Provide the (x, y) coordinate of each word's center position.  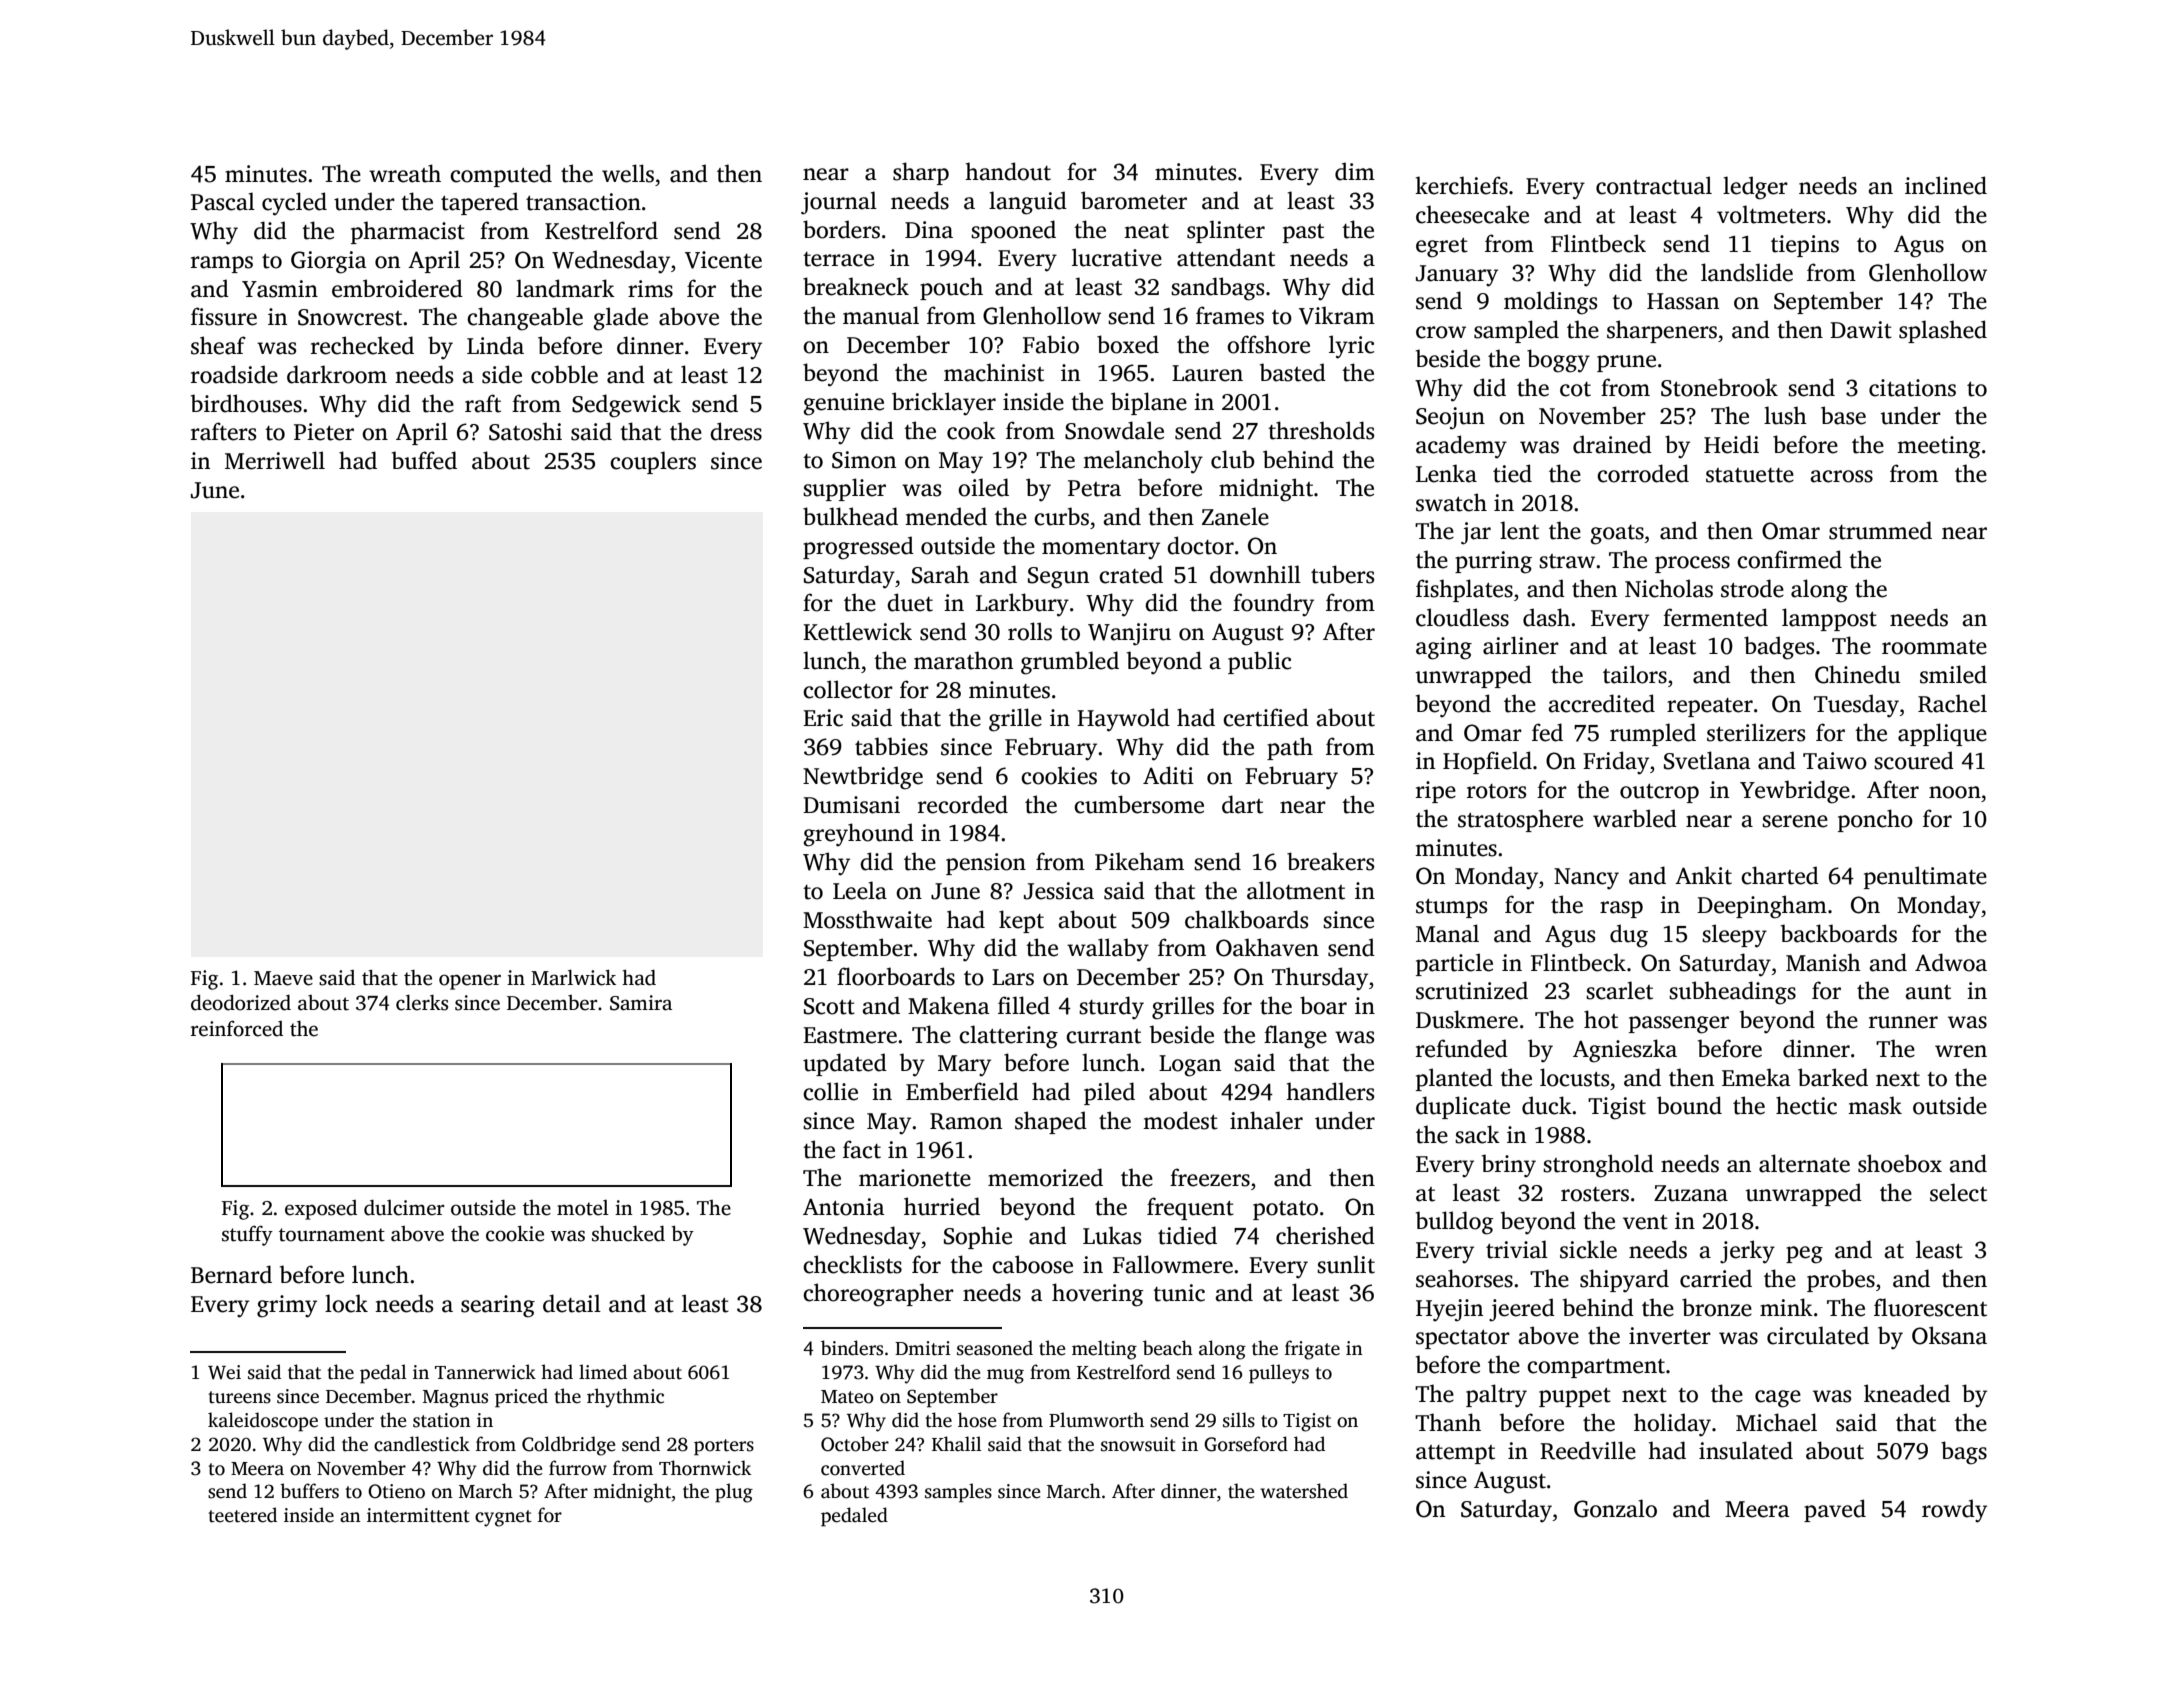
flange (1295, 1037)
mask (1875, 1105)
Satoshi (525, 431)
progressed (858, 548)
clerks (422, 1003)
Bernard (231, 1274)
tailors (1635, 674)
